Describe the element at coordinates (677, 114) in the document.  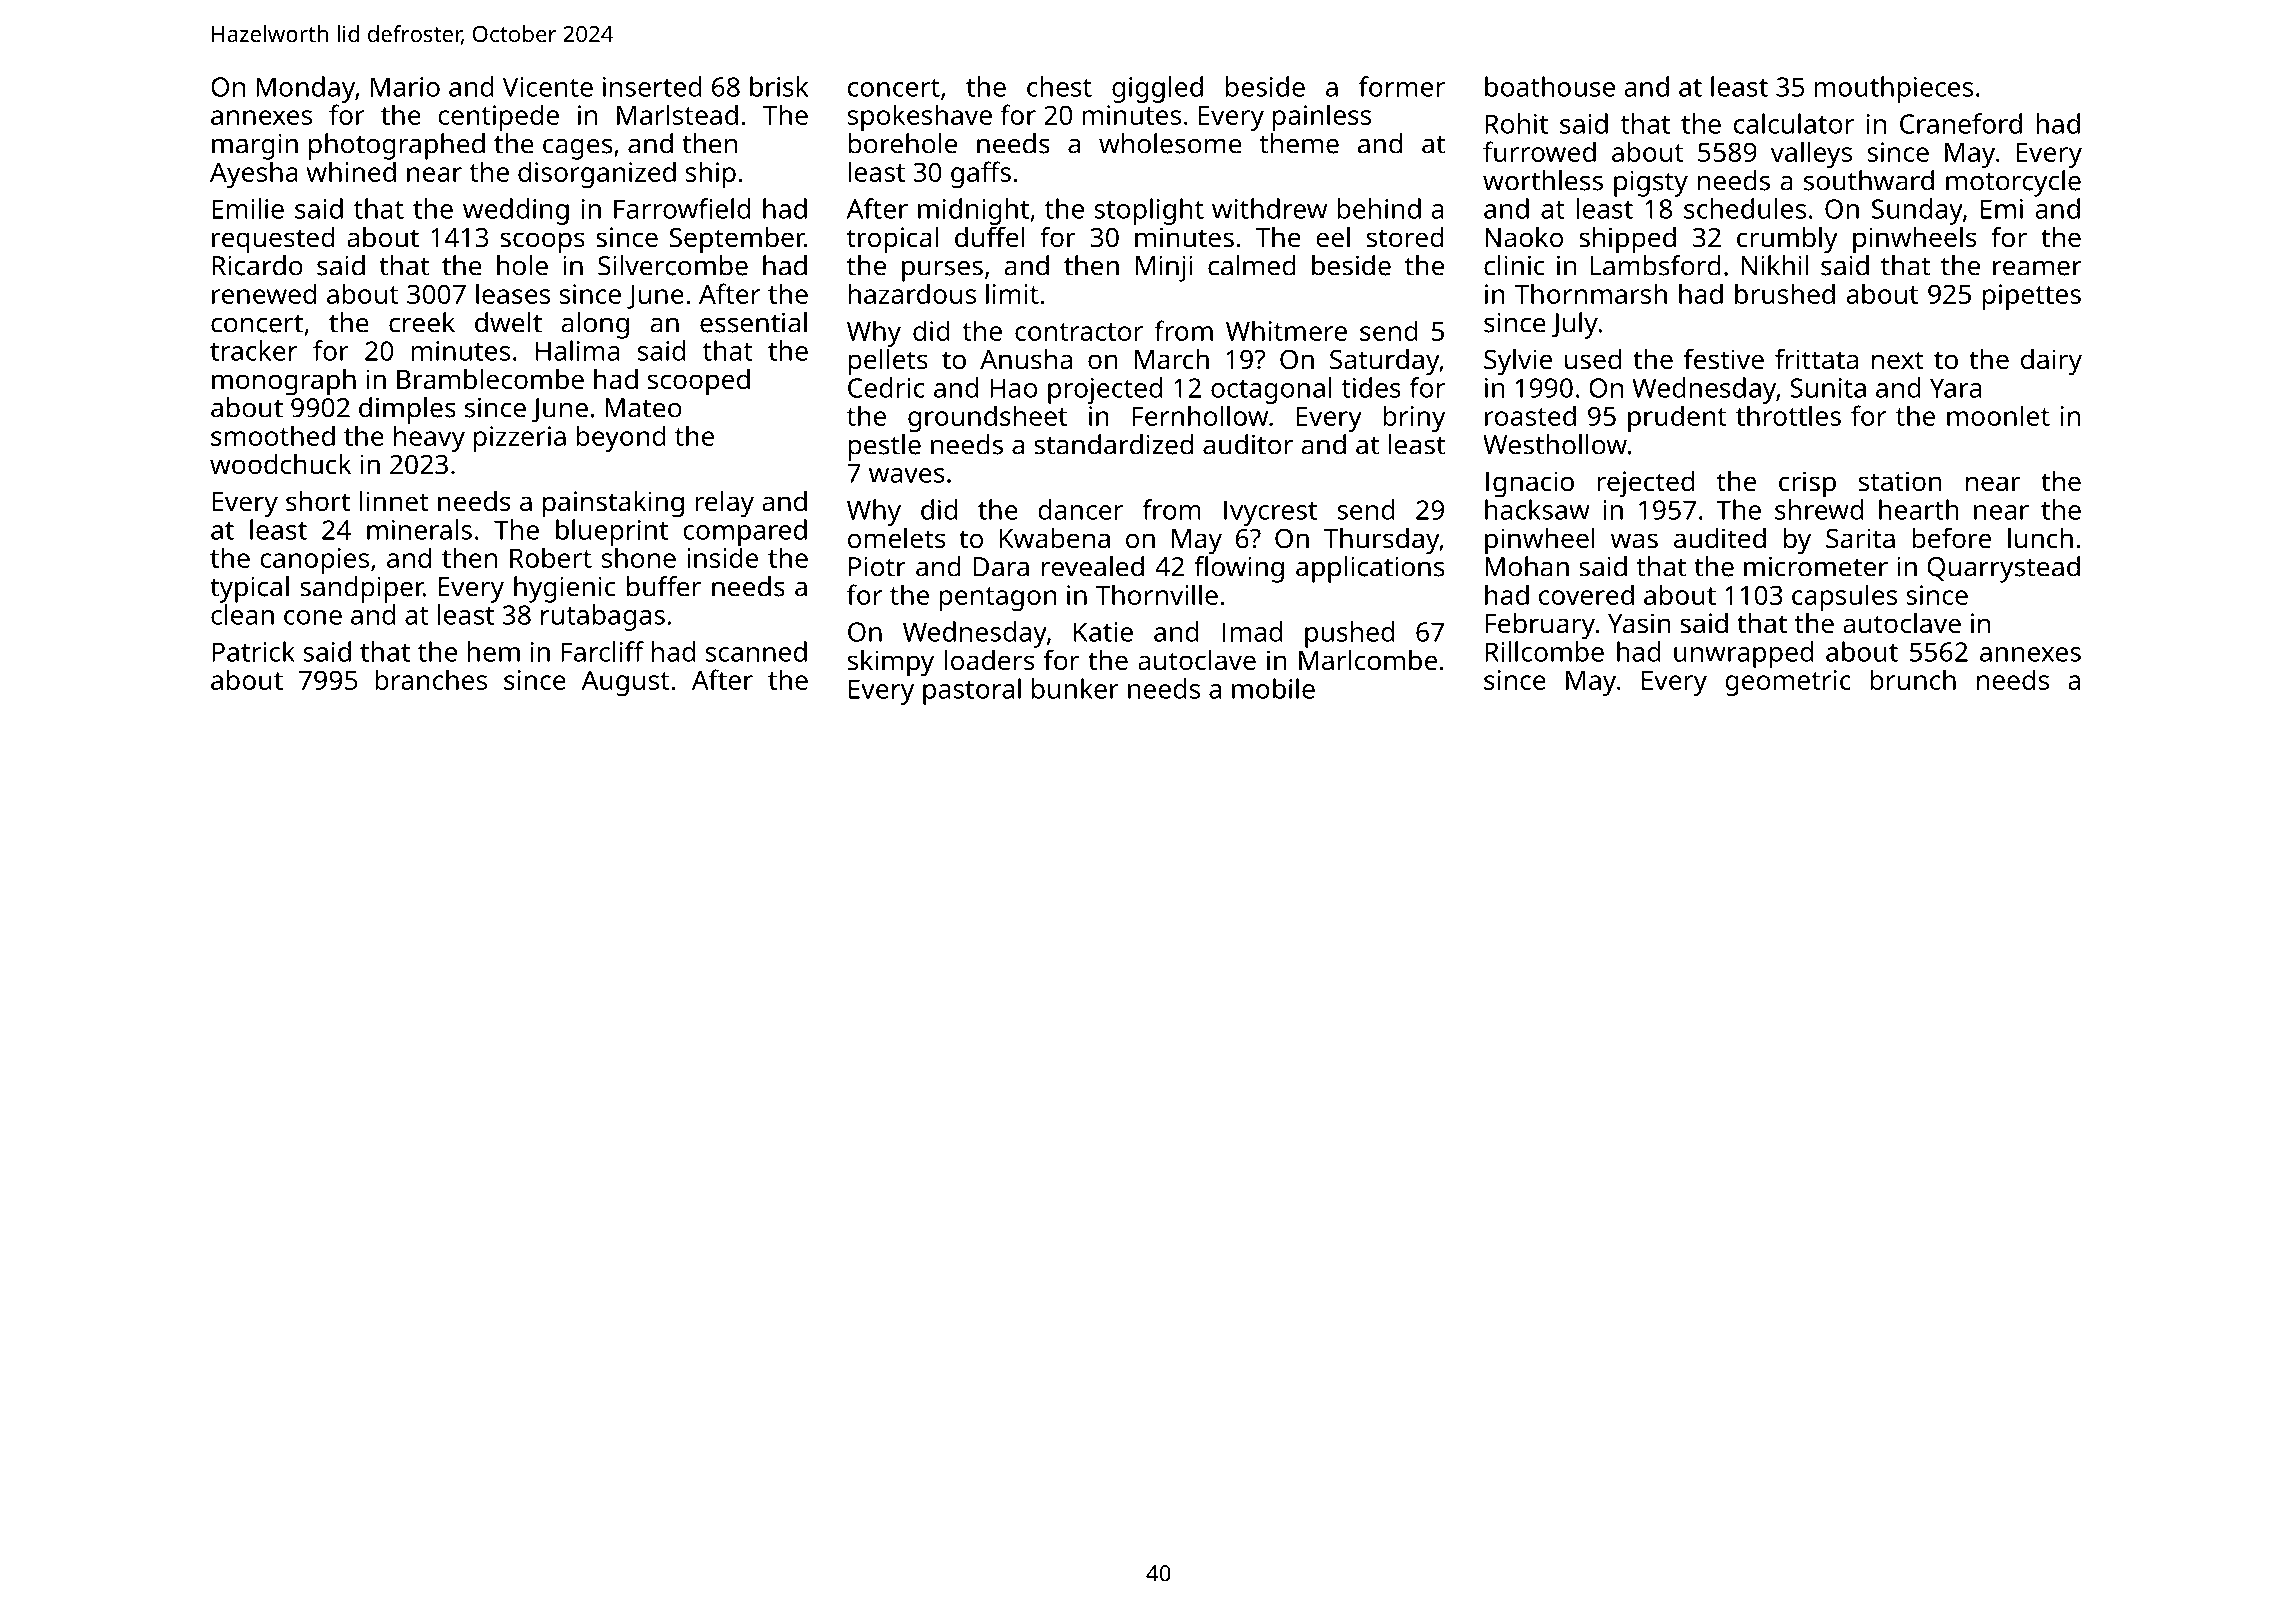
I see `Marlstead` at that location.
